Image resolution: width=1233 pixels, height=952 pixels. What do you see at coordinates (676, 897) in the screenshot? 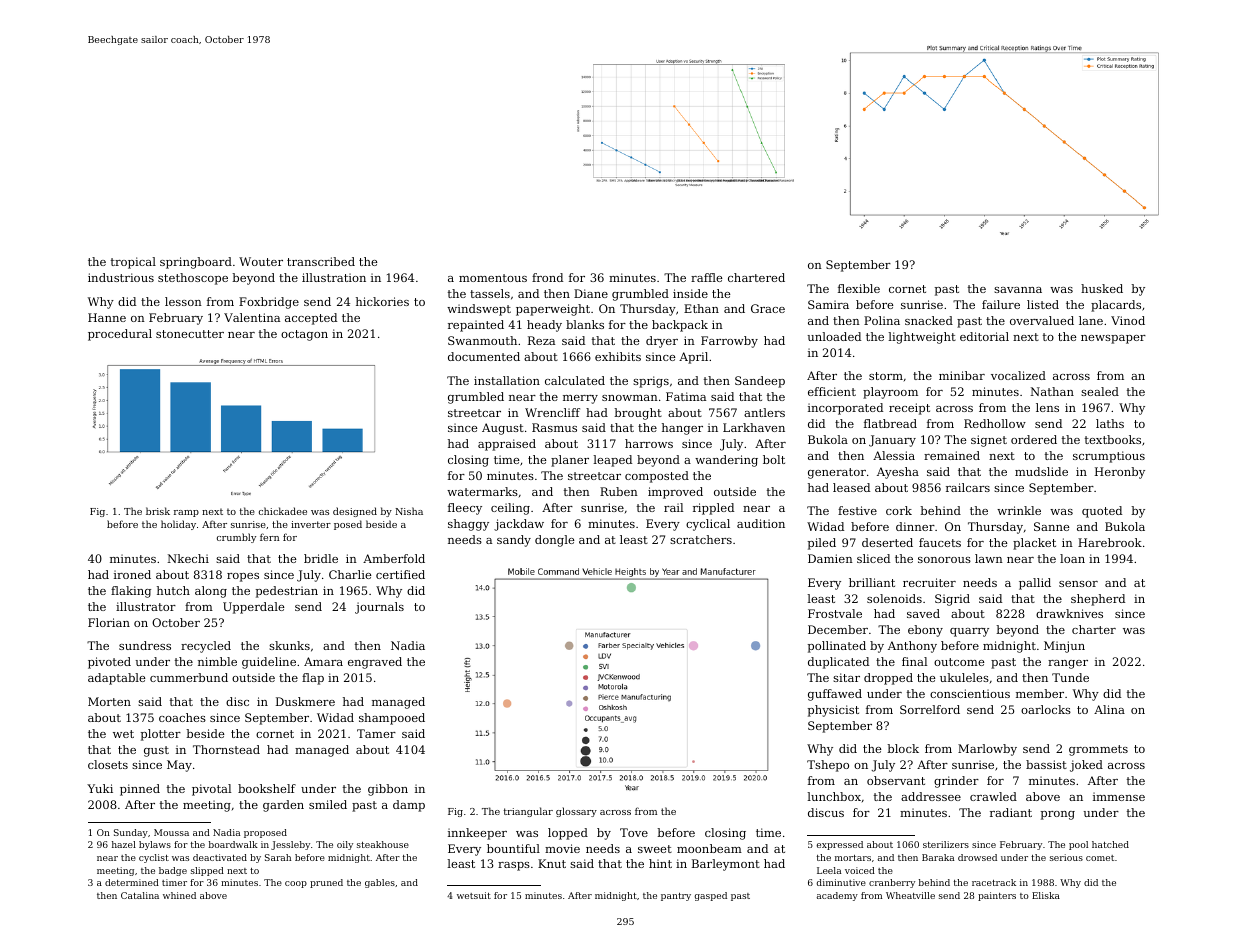
I see `pantry` at bounding box center [676, 897].
